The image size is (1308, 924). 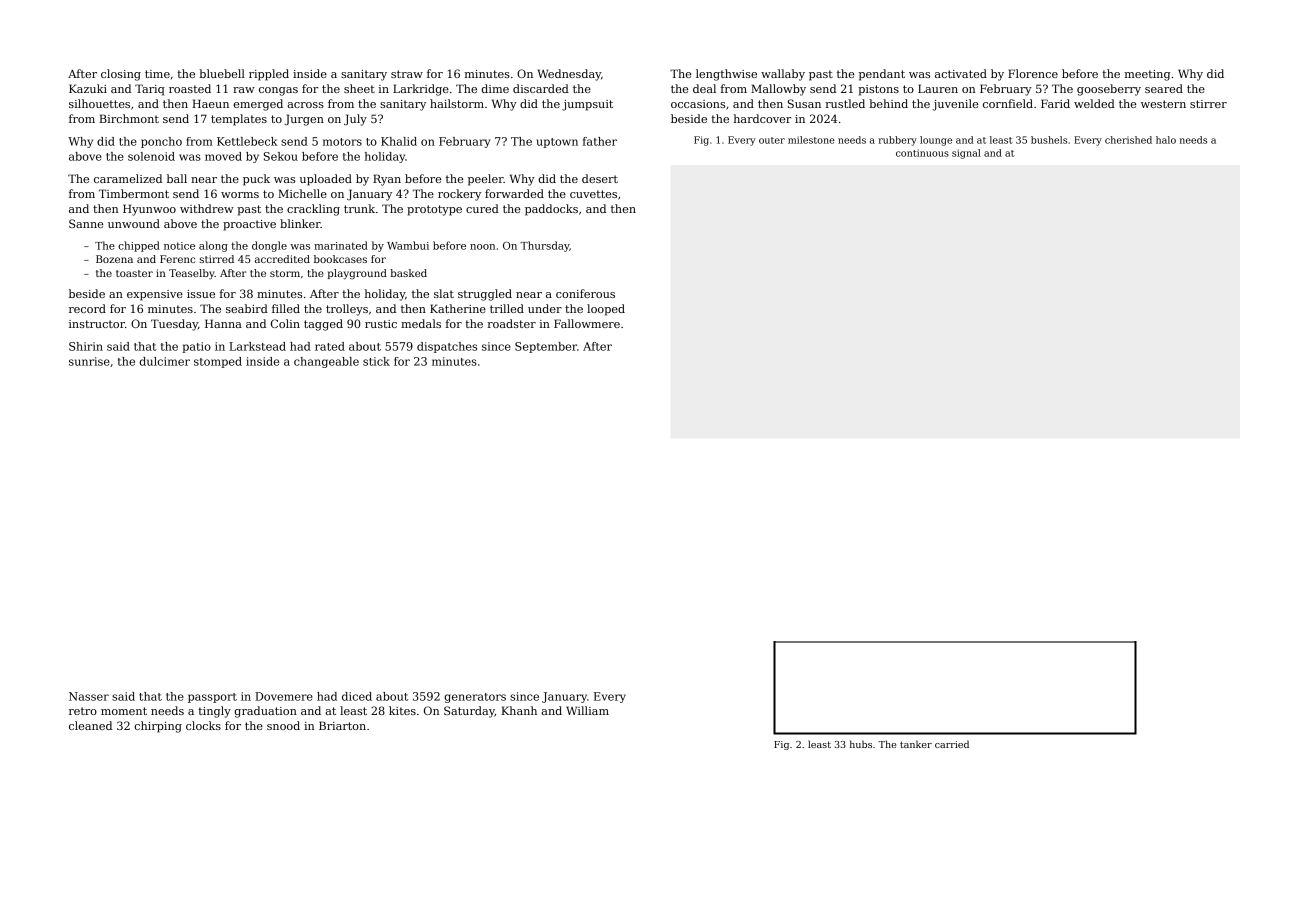 What do you see at coordinates (212, 698) in the page?
I see `passport` at bounding box center [212, 698].
